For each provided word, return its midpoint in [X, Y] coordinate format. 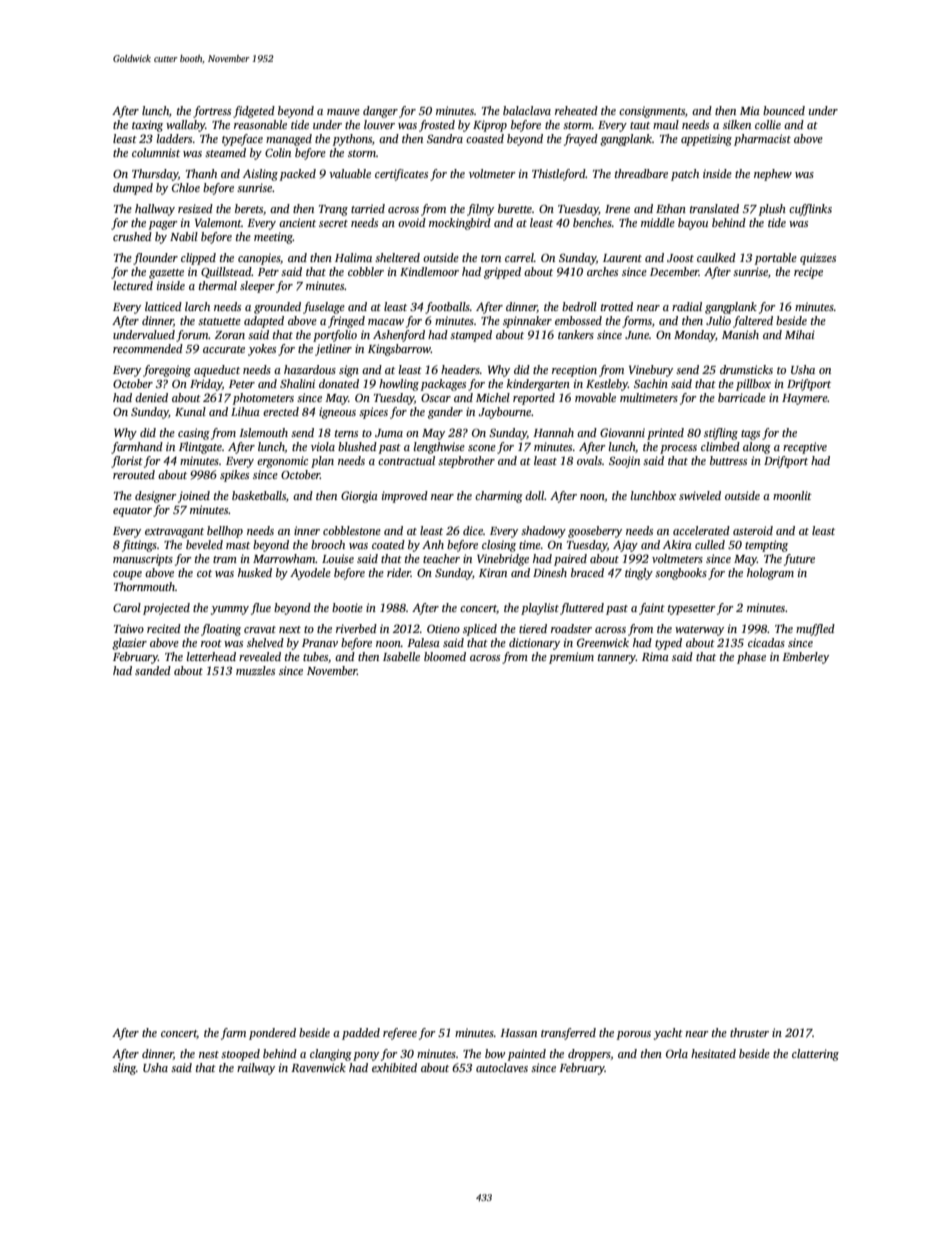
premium [571, 658]
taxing [147, 126]
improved [405, 497]
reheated [576, 110]
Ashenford [399, 336]
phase [751, 658]
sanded [153, 670]
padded [361, 1034]
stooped [240, 1055]
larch [197, 306]
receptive [805, 448]
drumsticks [746, 369]
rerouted [134, 474]
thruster [749, 1032]
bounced [784, 110]
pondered [272, 1034]
